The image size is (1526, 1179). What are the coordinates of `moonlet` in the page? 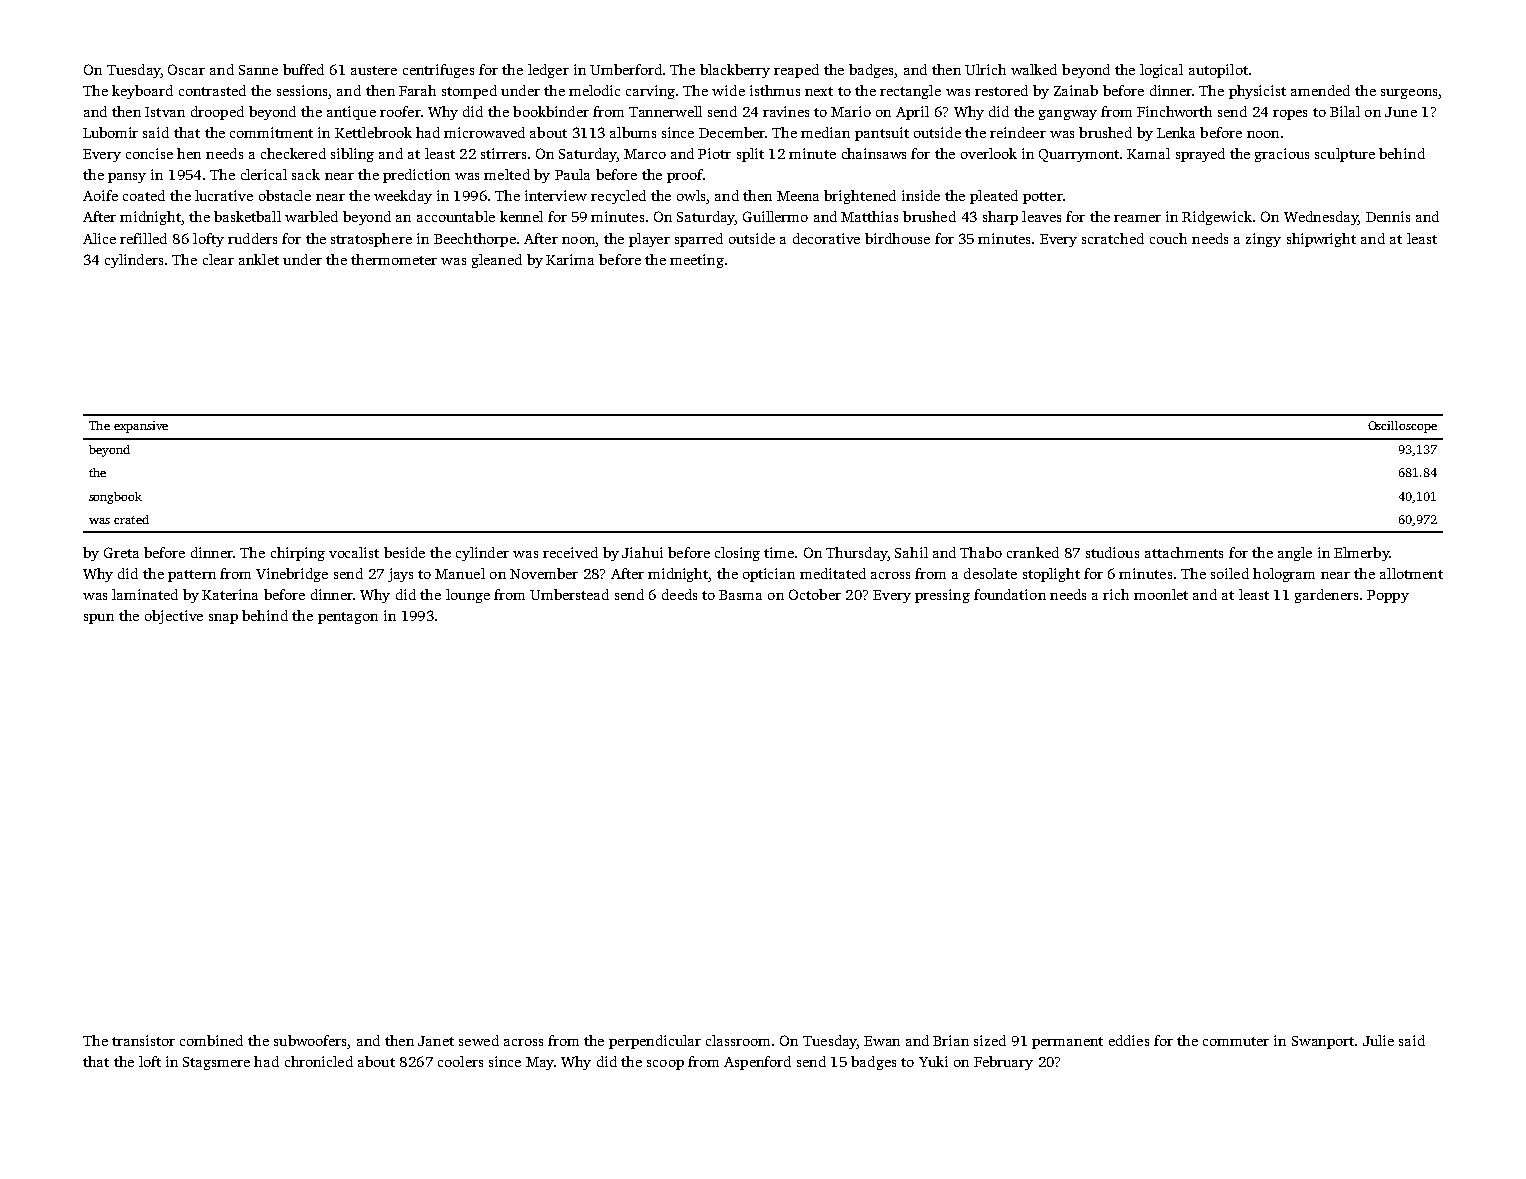 It's located at (1161, 594).
